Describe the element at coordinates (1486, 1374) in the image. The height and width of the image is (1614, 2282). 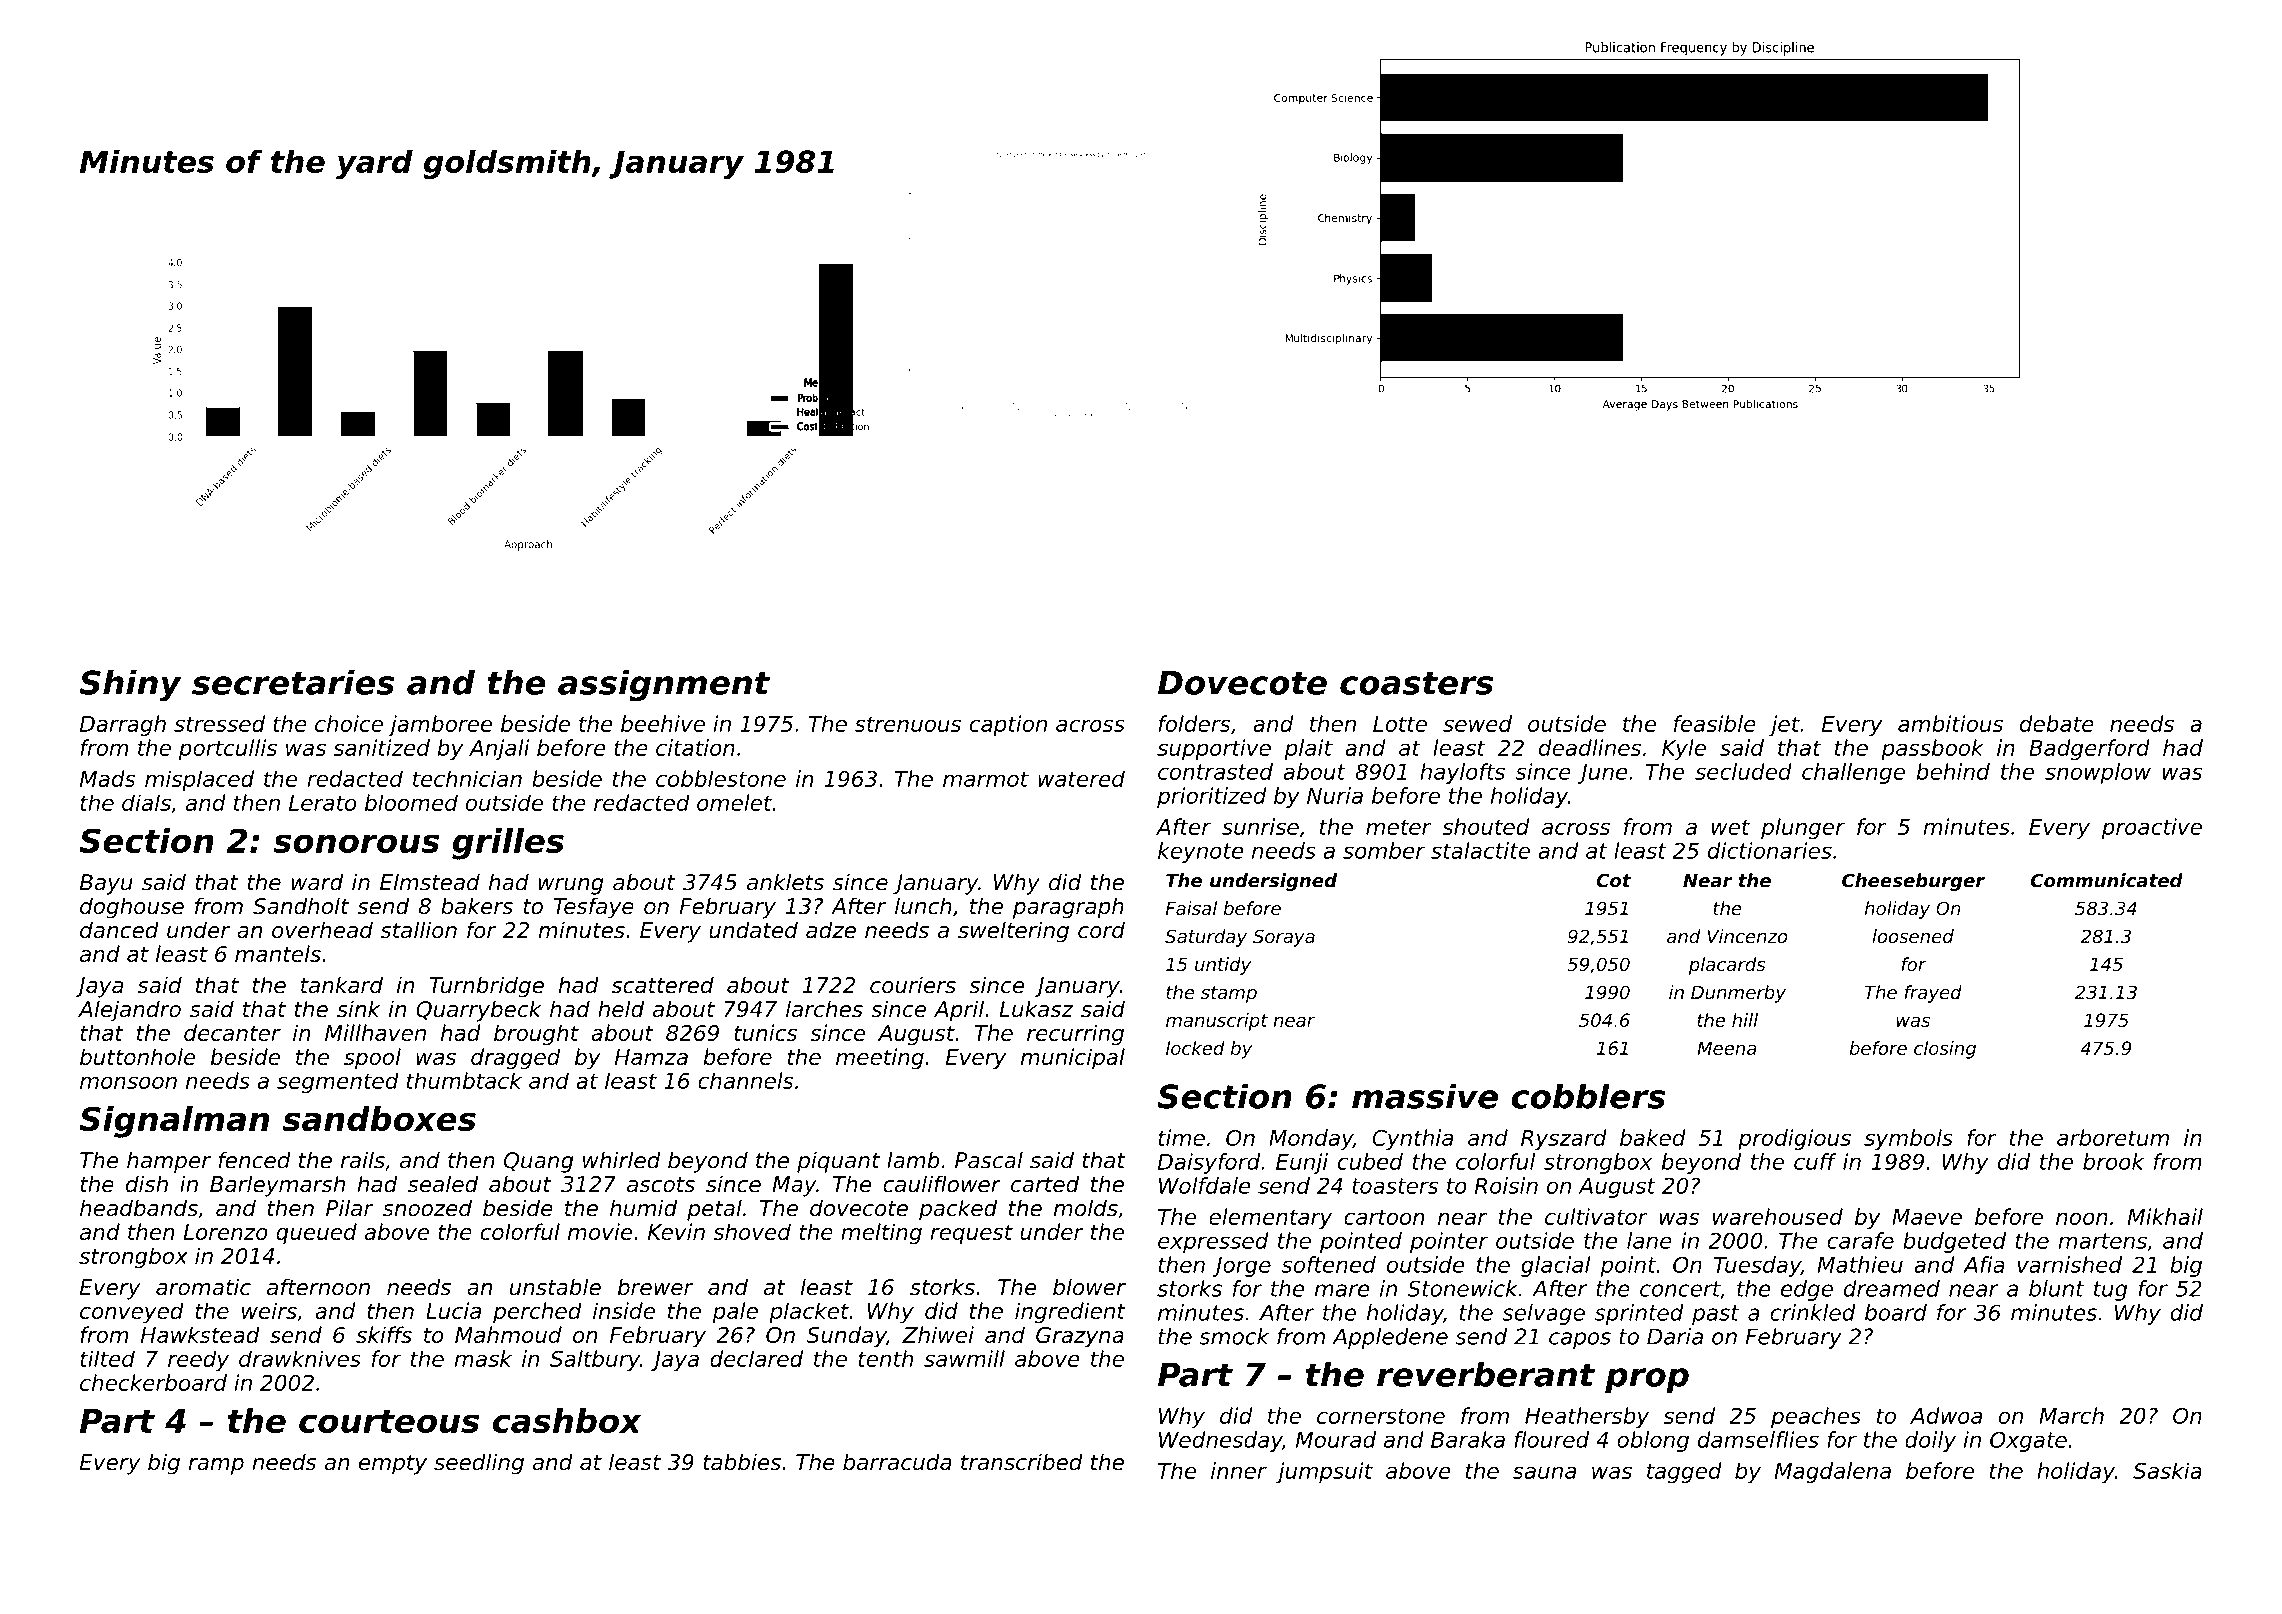
I see `reverberant` at that location.
